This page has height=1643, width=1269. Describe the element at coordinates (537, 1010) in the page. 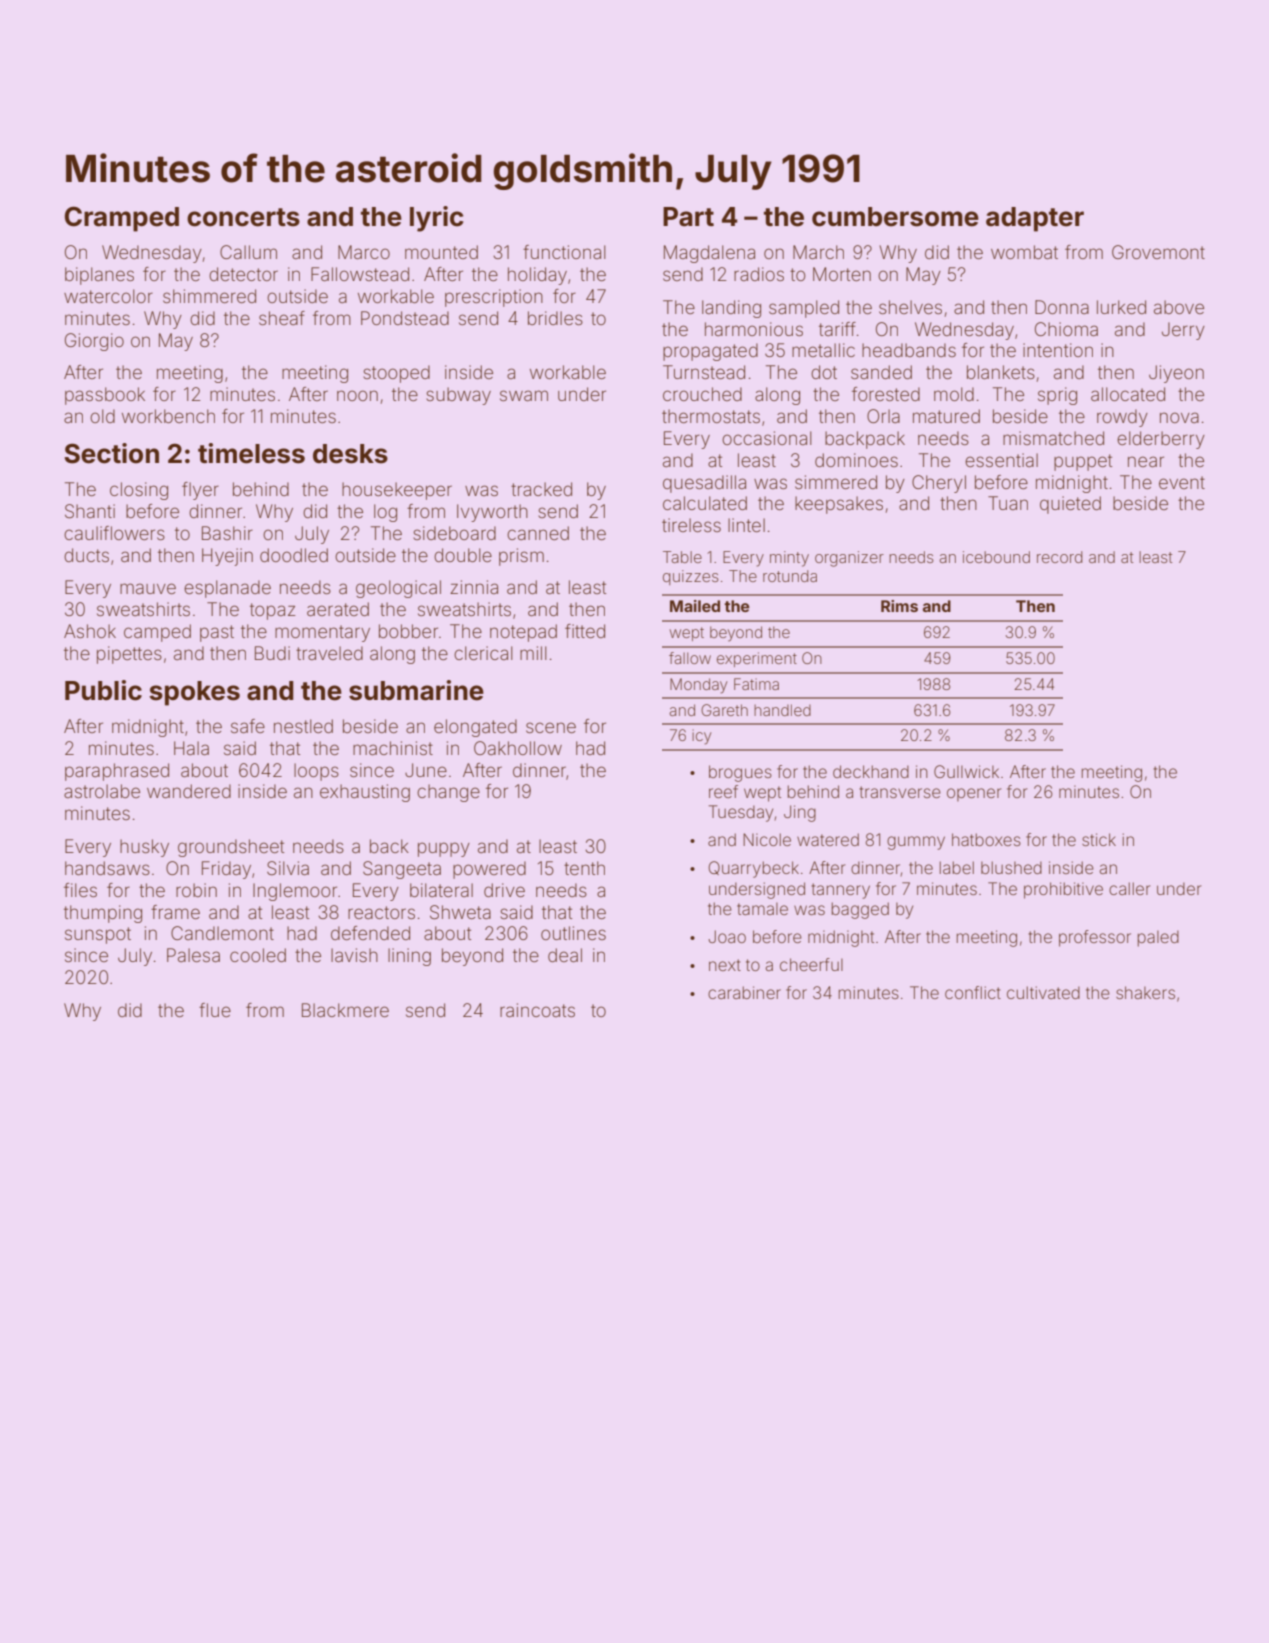

I see `raincoats` at that location.
